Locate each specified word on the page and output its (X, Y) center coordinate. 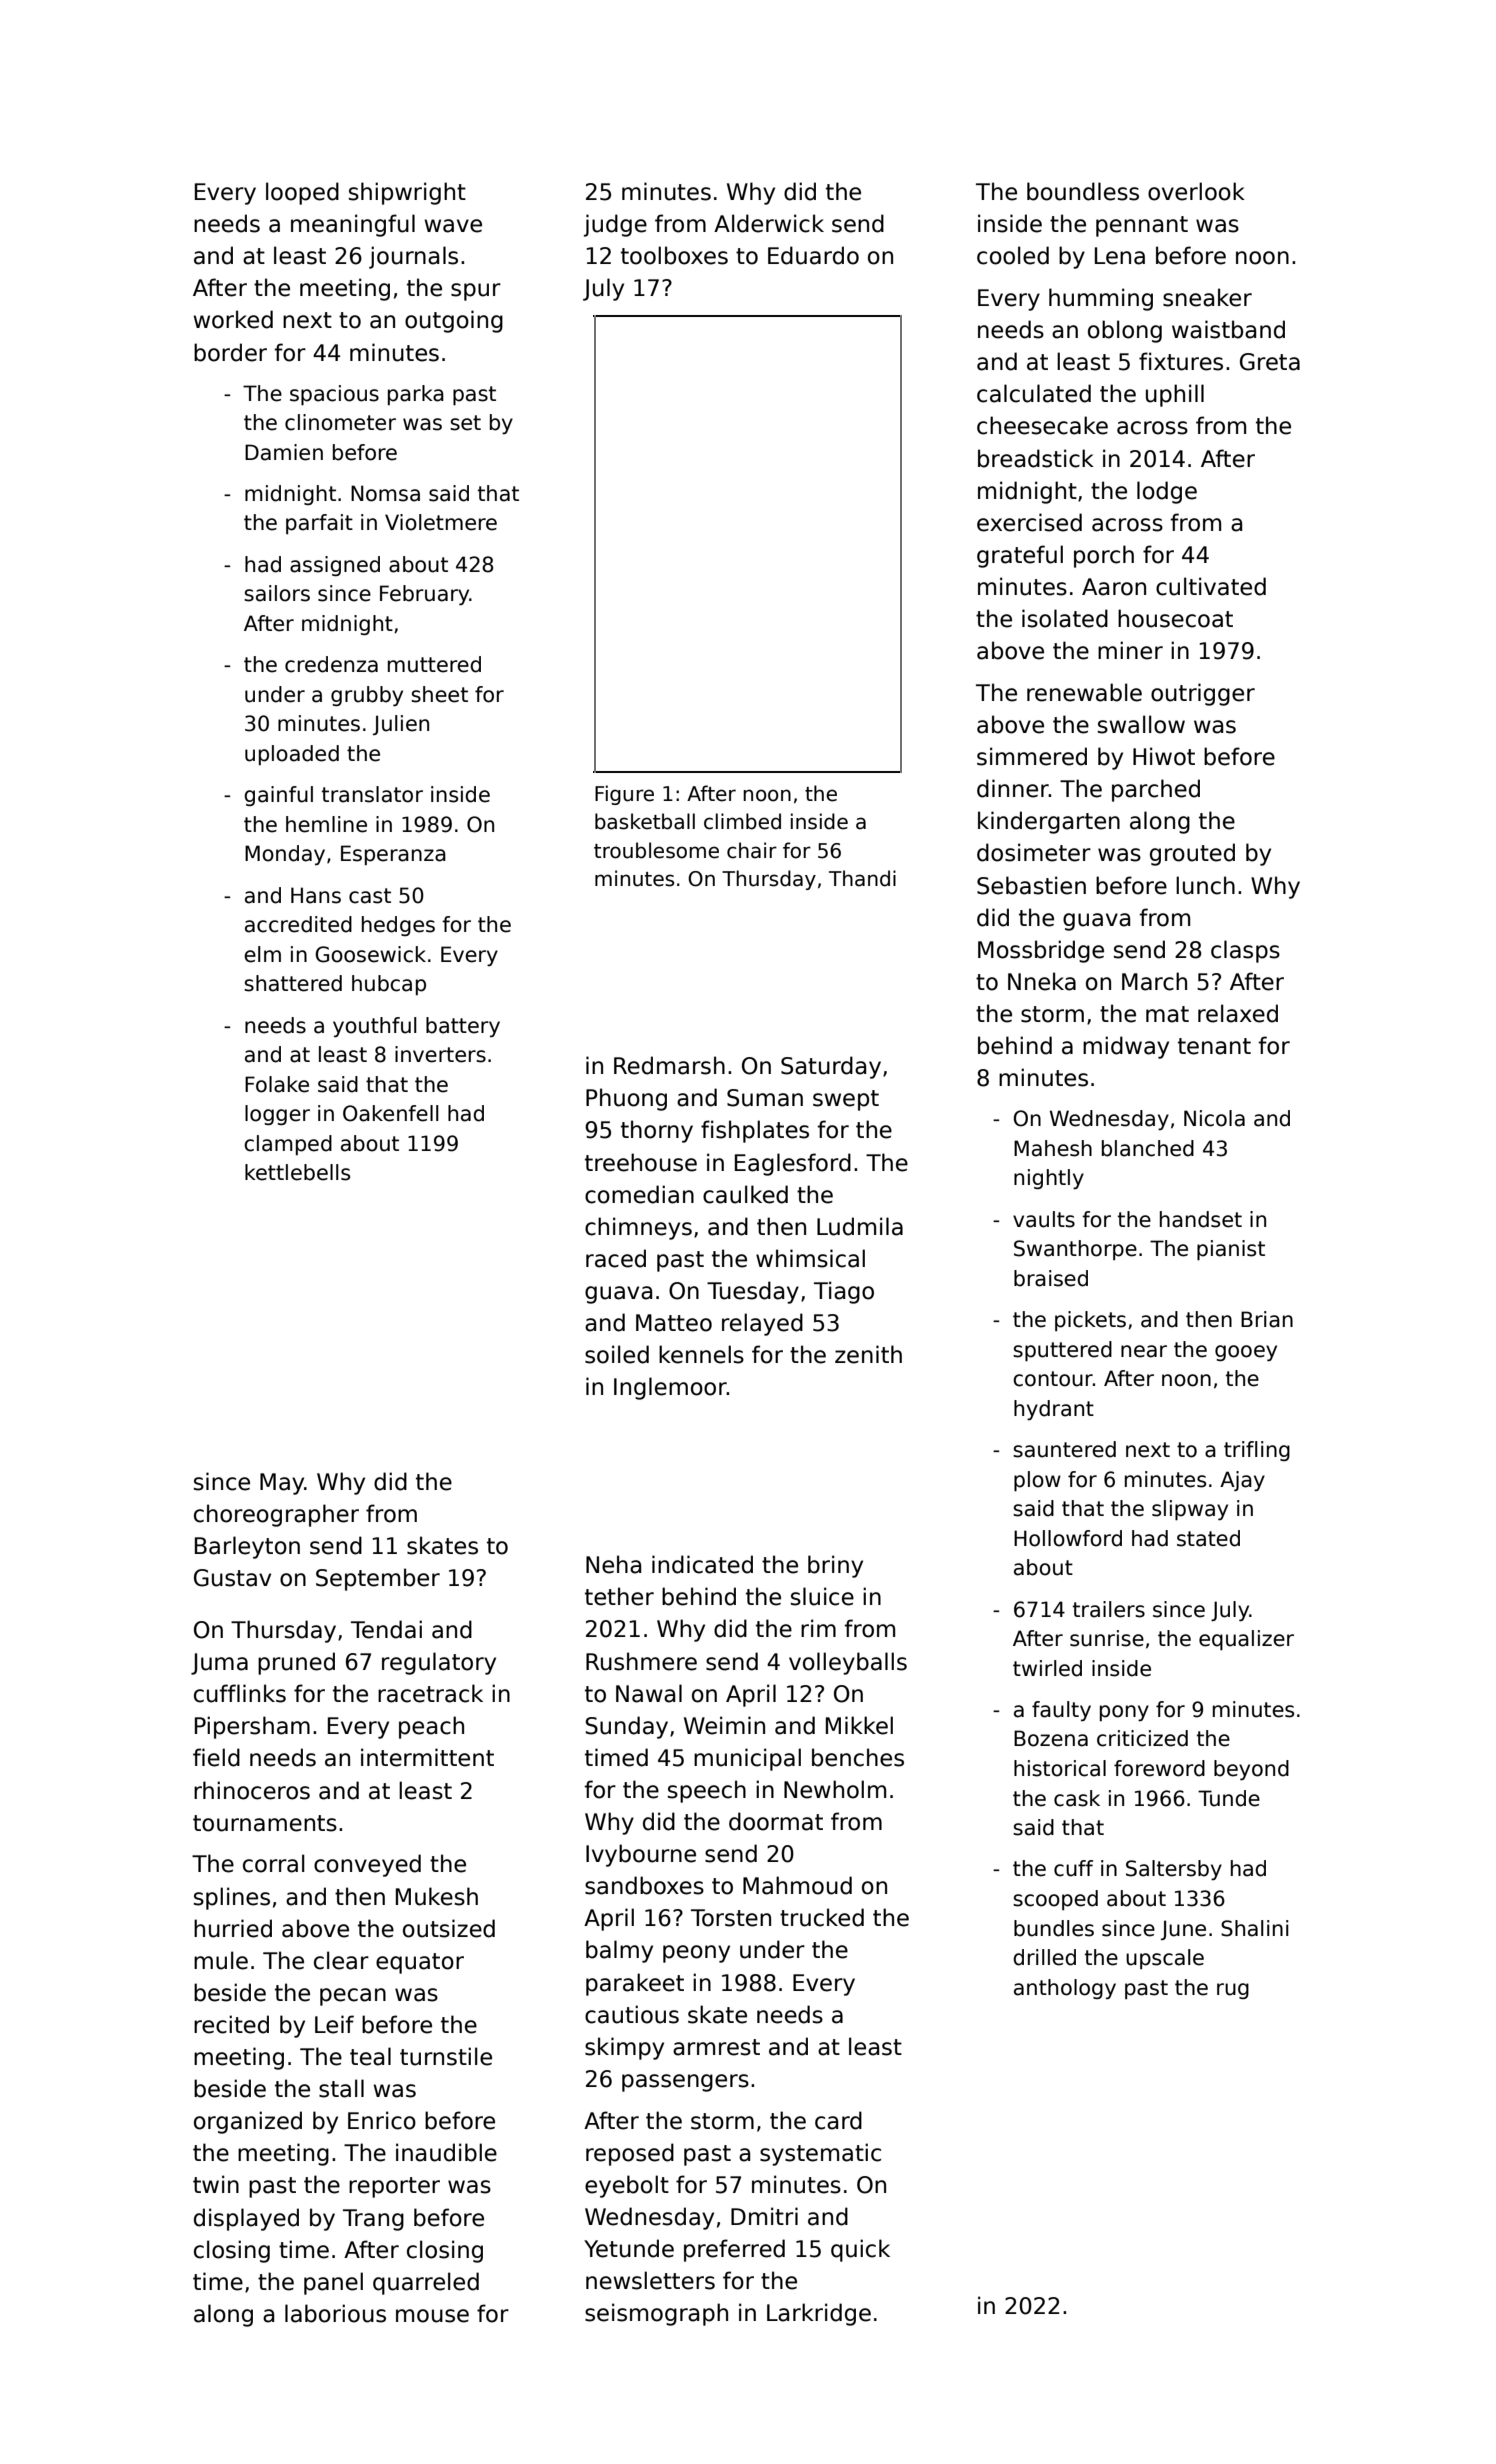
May (282, 1484)
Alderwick (769, 223)
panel (333, 2283)
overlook (1196, 191)
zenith (868, 1354)
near (1144, 1351)
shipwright (407, 193)
